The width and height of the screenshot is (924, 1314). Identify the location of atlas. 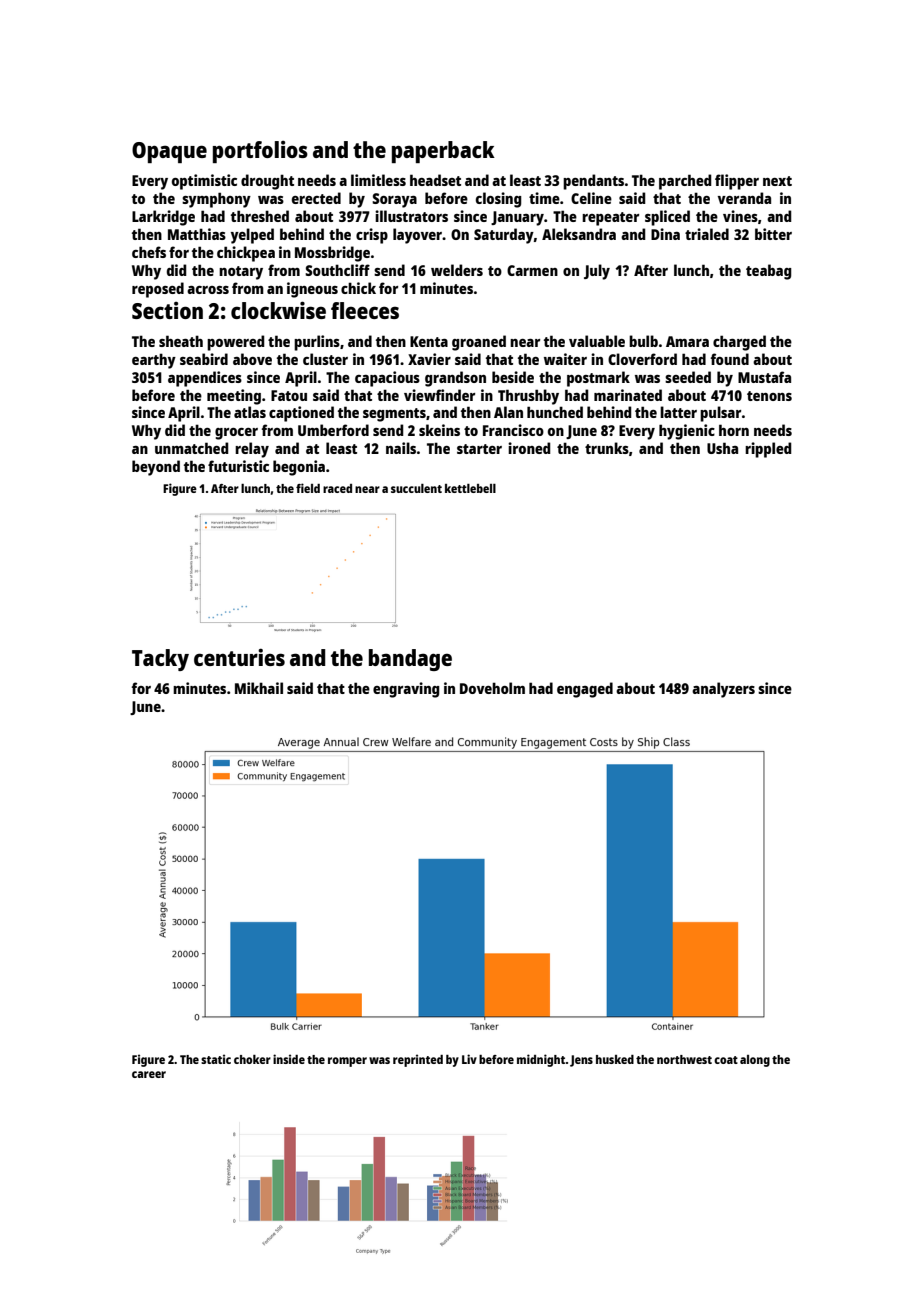
(250, 412).
